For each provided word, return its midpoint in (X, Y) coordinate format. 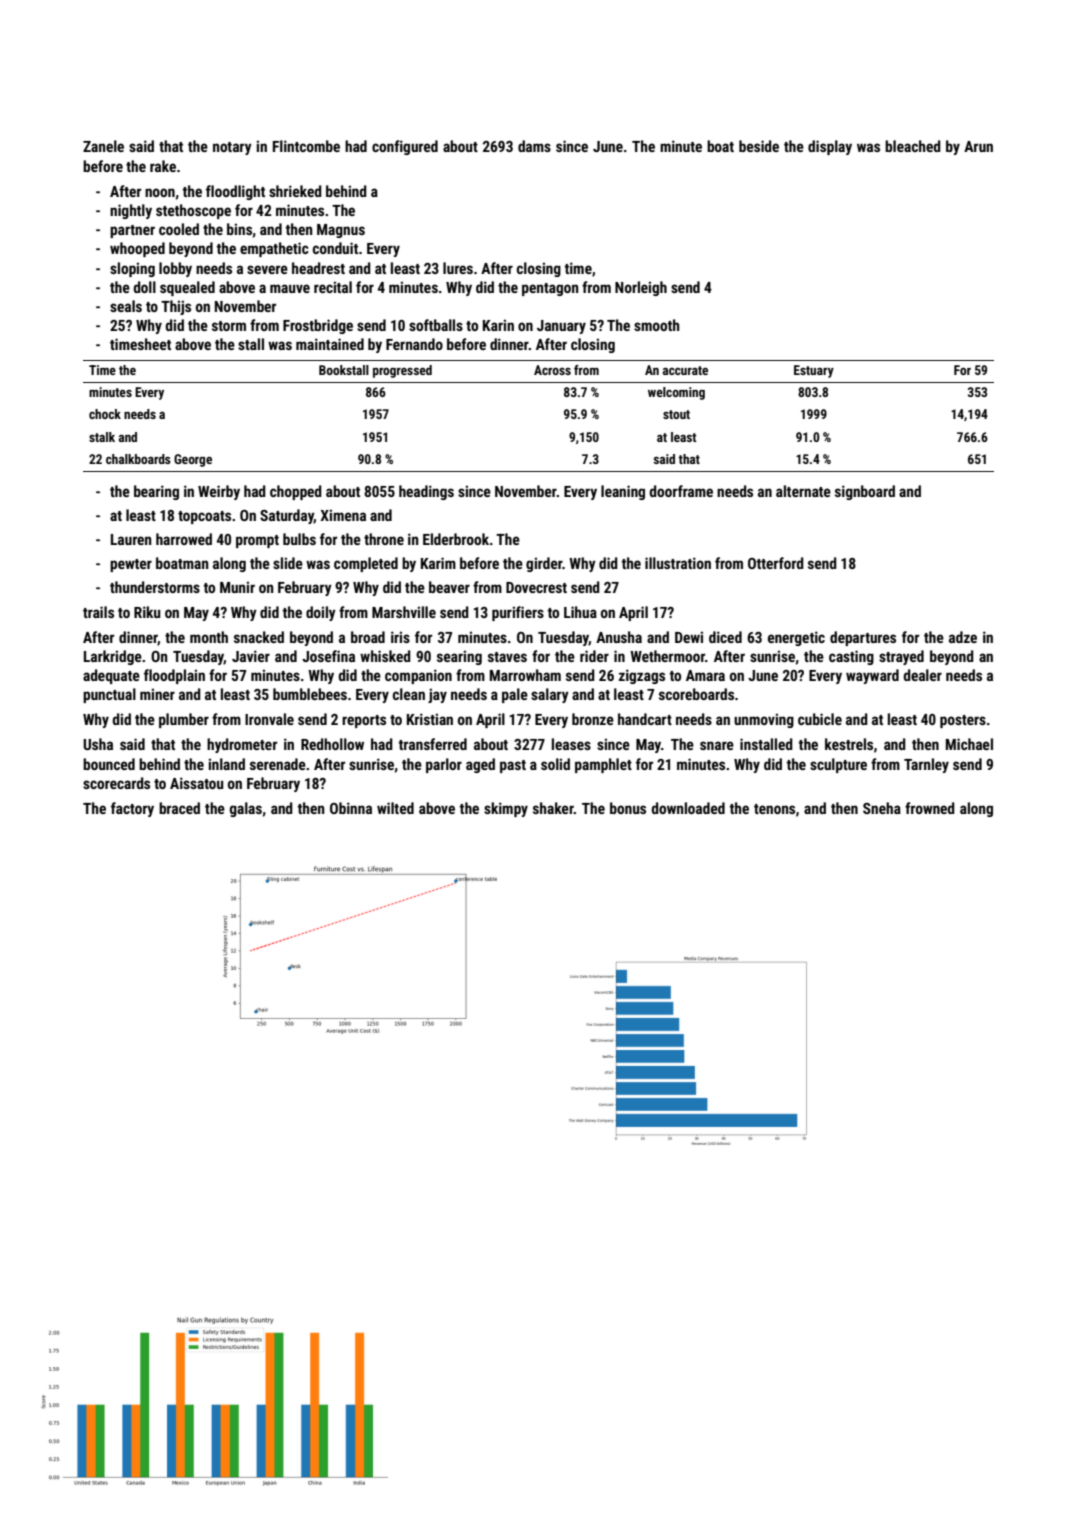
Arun (978, 146)
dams (534, 146)
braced (179, 808)
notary (232, 148)
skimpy (506, 809)
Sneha (882, 808)
